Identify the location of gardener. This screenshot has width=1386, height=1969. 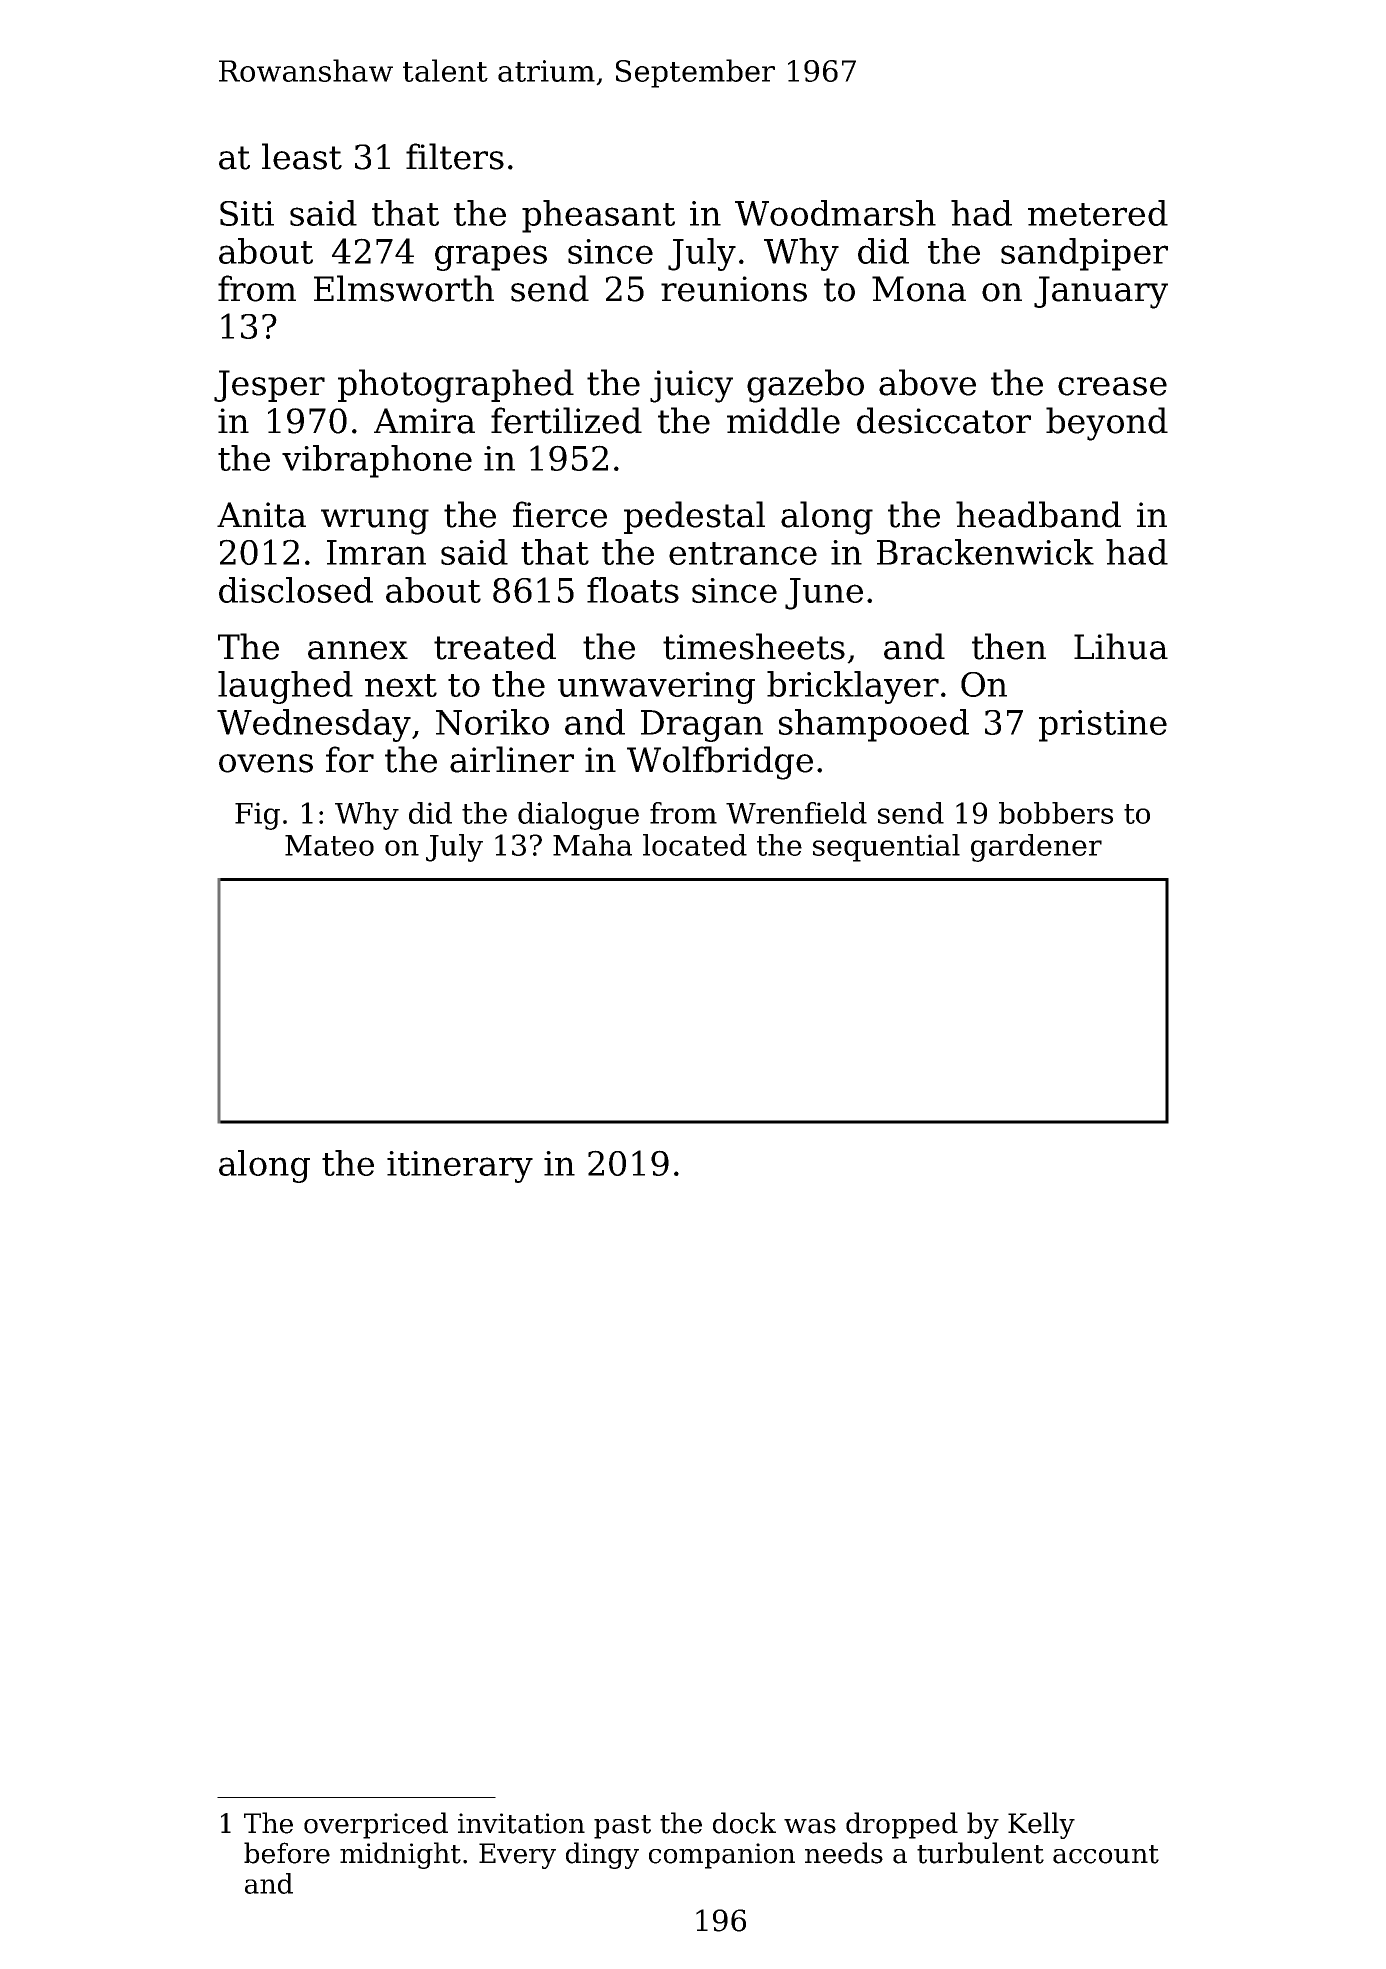
(1036, 848).
